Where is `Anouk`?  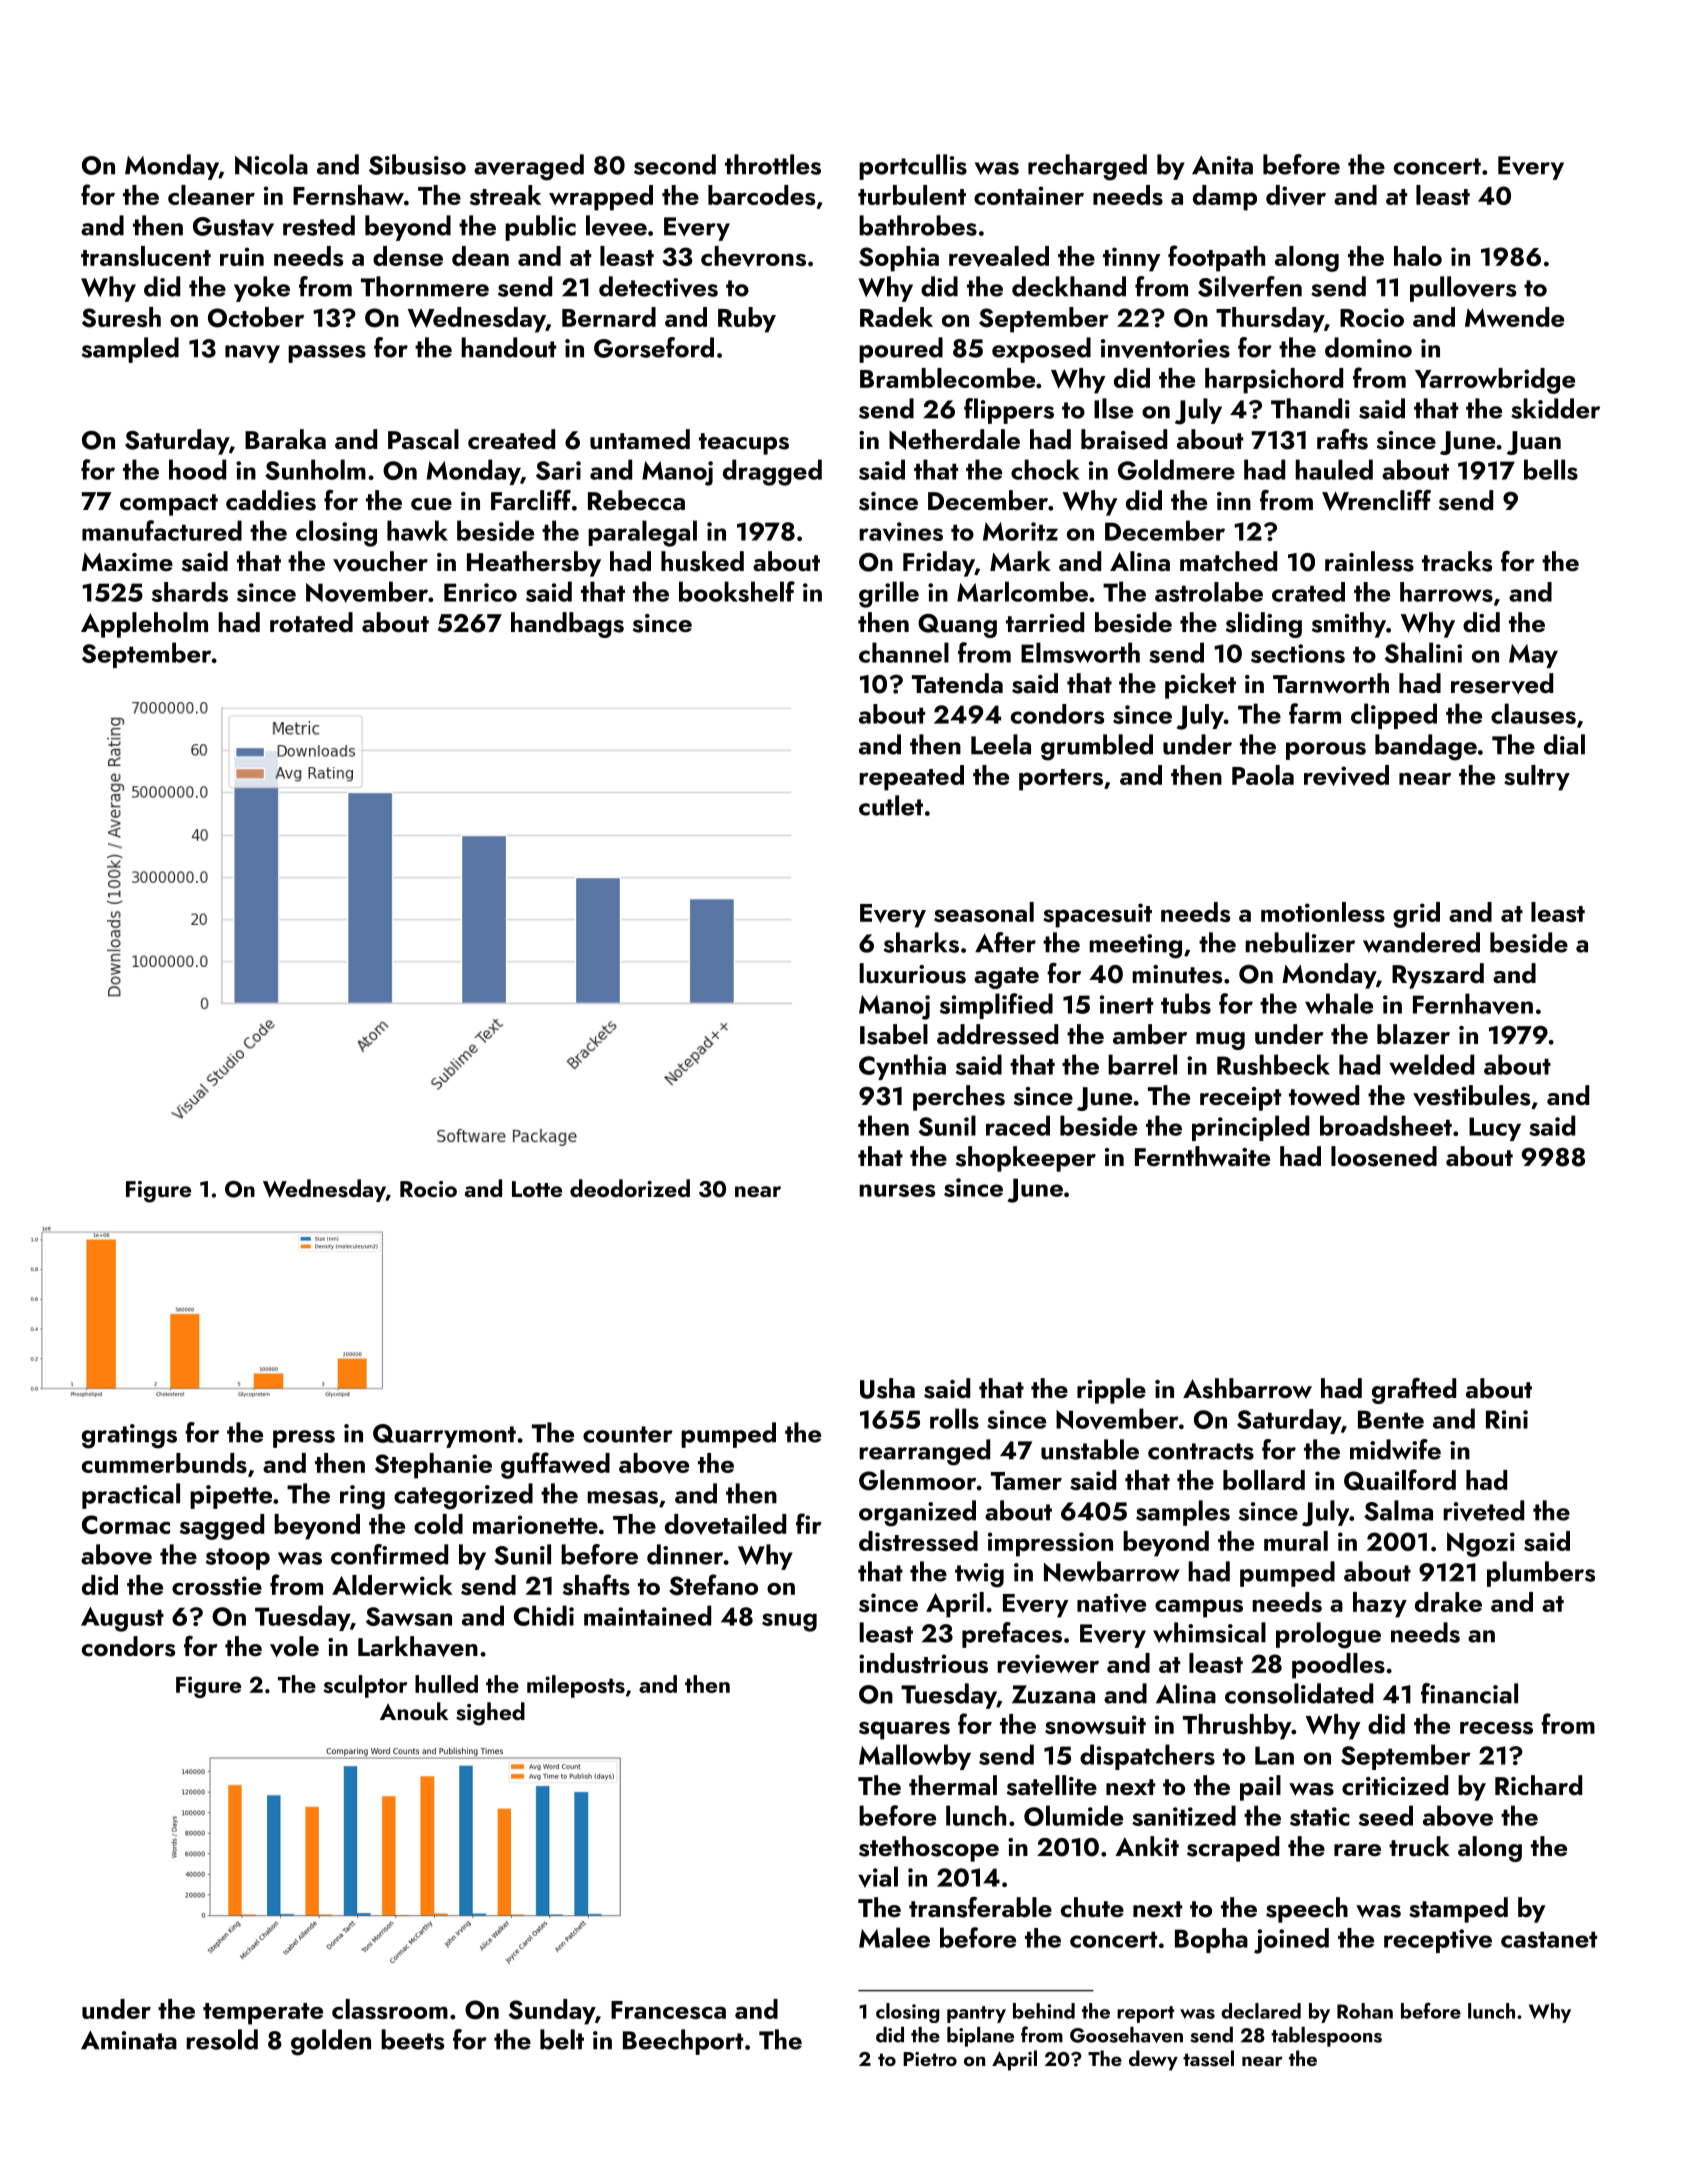 Anouk is located at coordinates (414, 1711).
